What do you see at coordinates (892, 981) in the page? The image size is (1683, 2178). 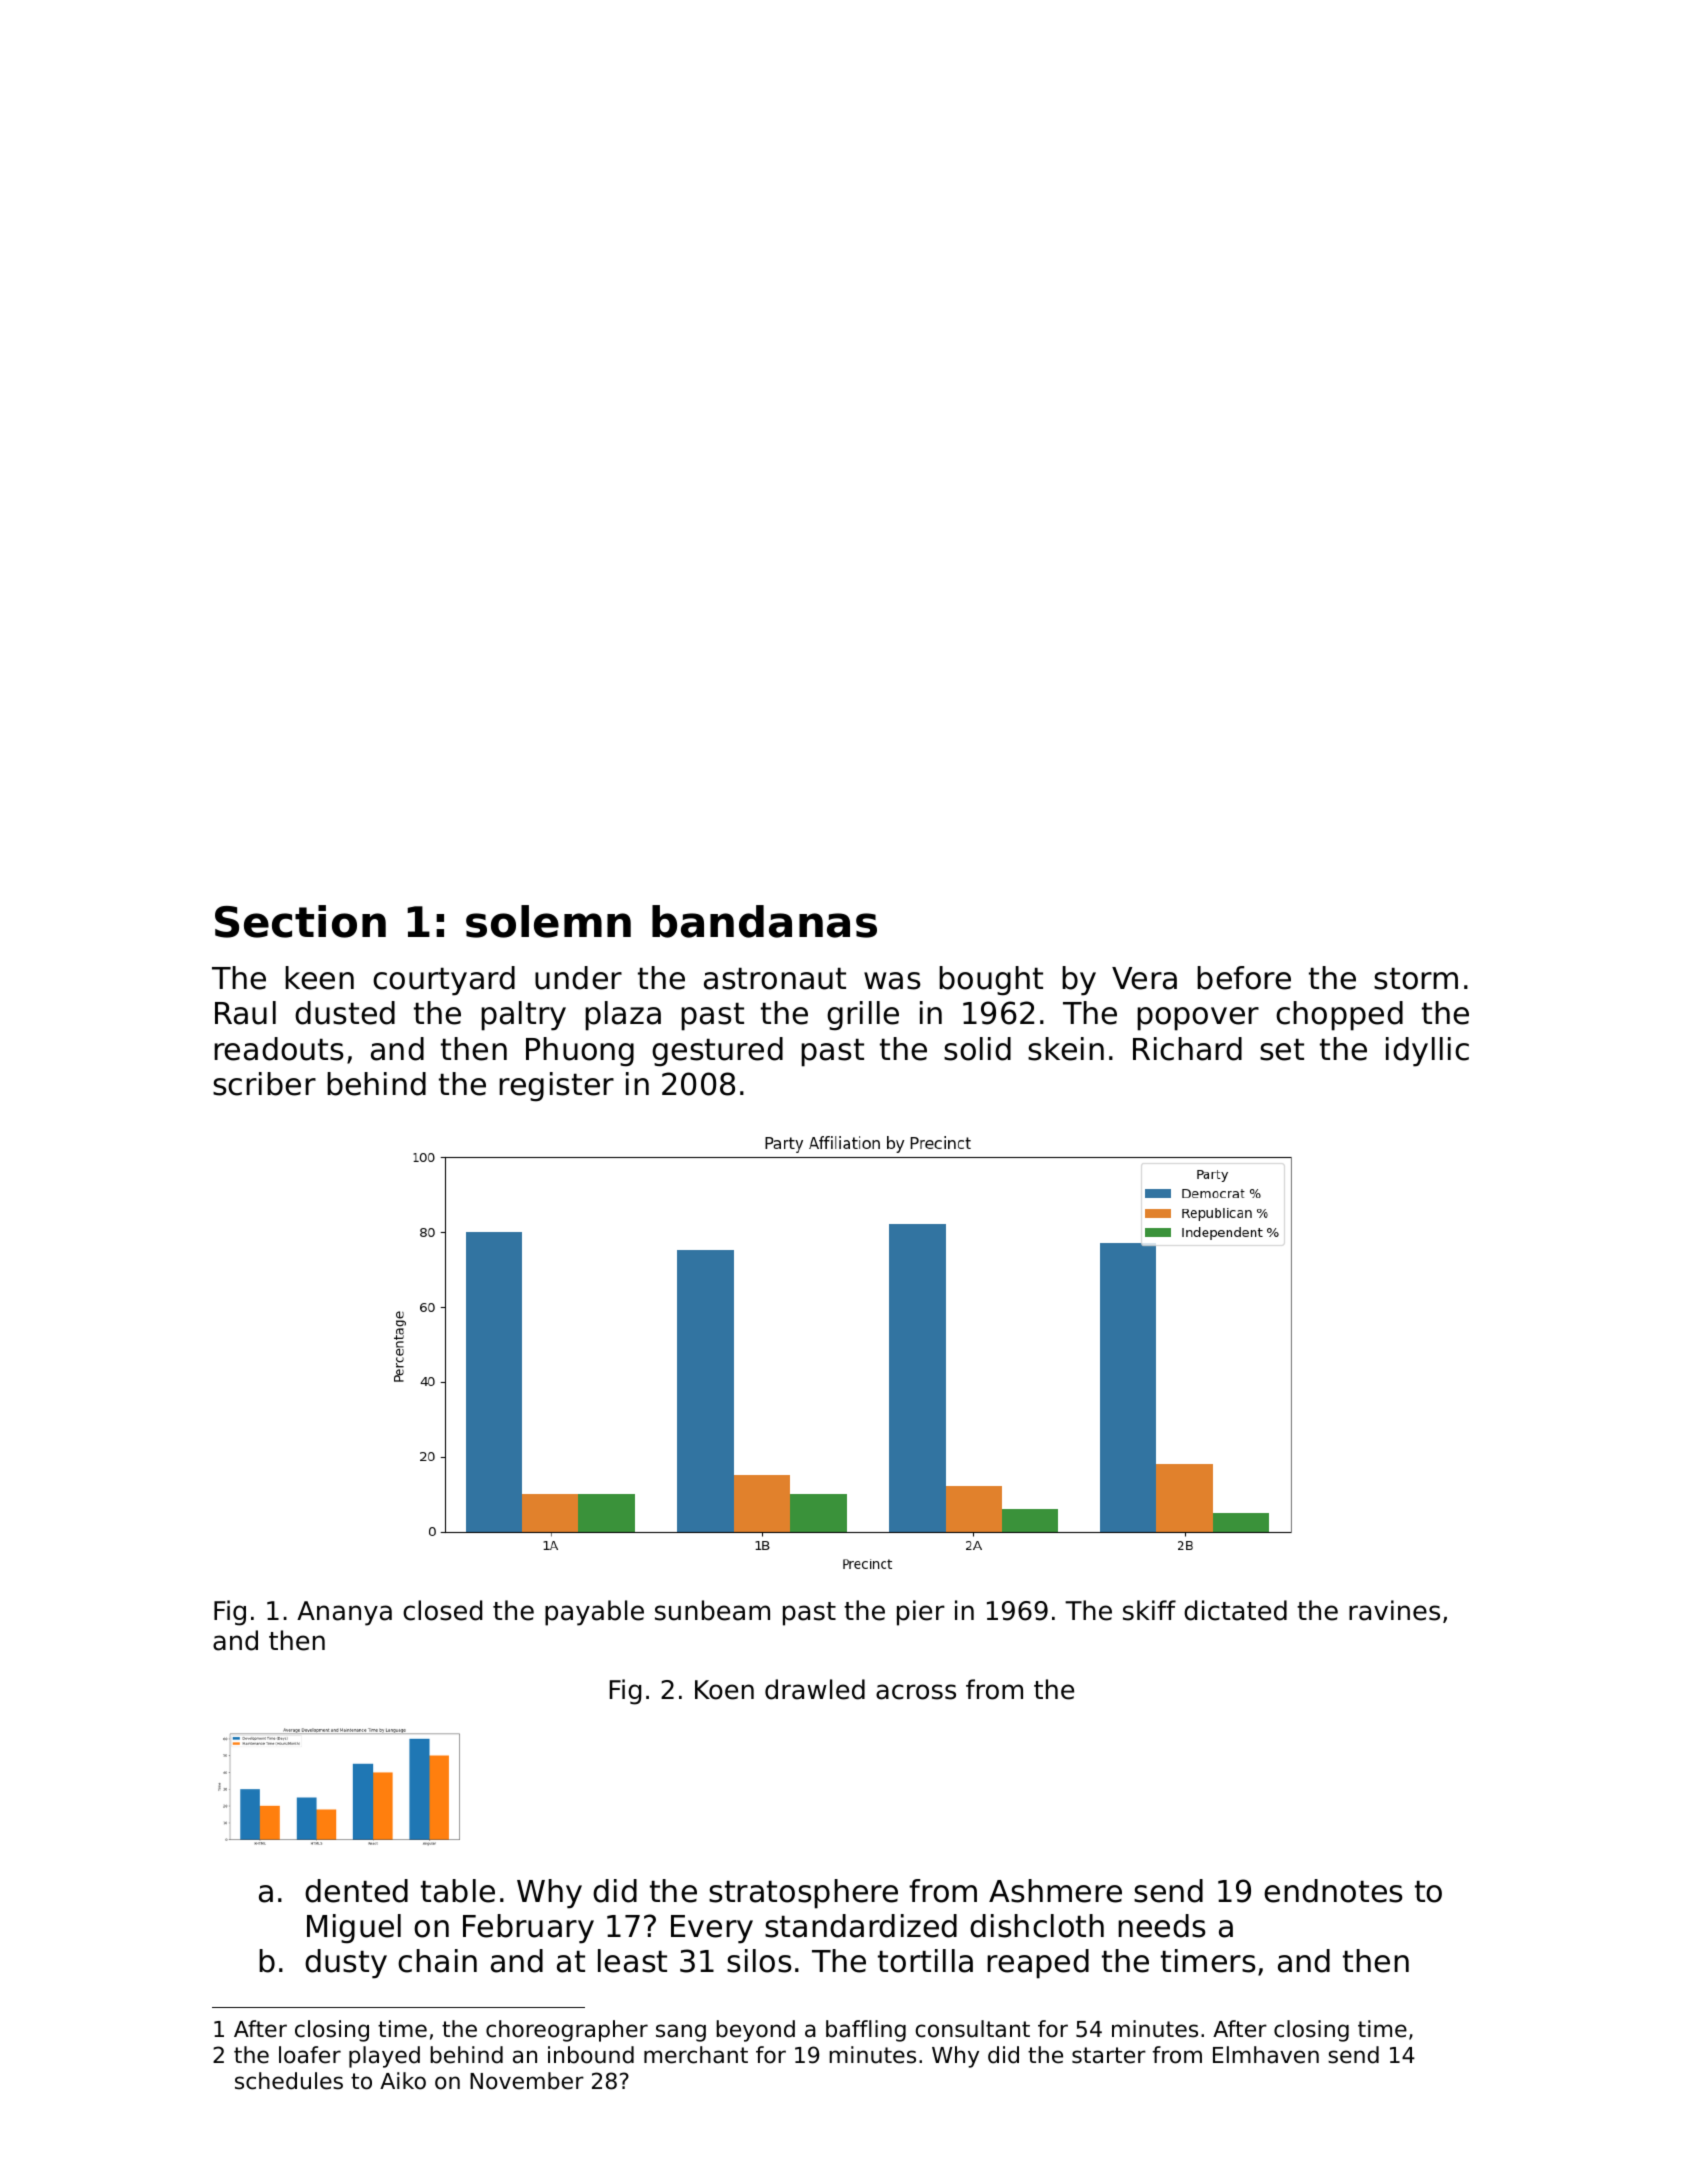 I see `was` at bounding box center [892, 981].
